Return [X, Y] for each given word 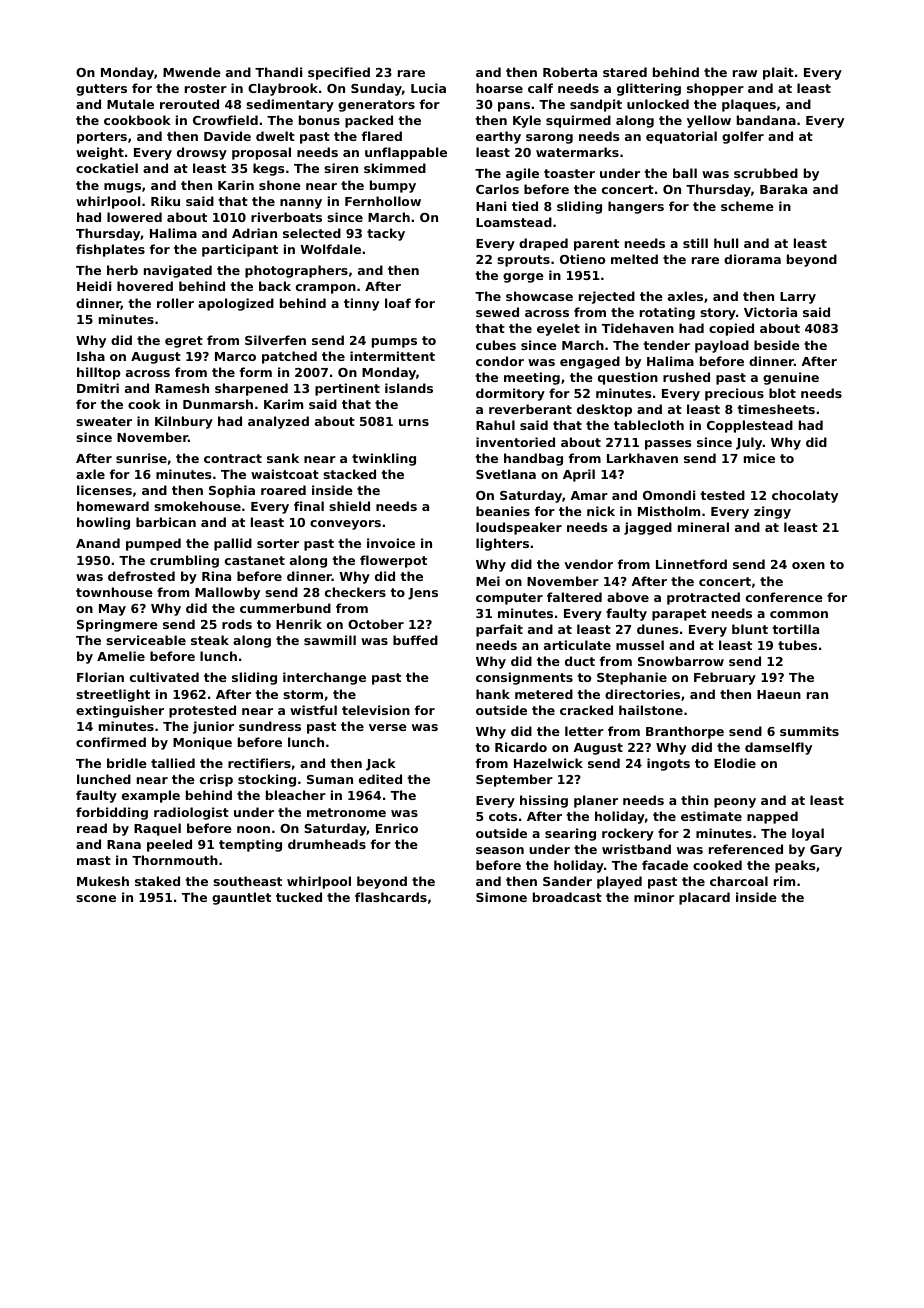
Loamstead [514, 222]
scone [96, 898]
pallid [233, 544]
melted [634, 259]
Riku [165, 201]
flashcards [391, 897]
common [799, 614]
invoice [391, 543]
